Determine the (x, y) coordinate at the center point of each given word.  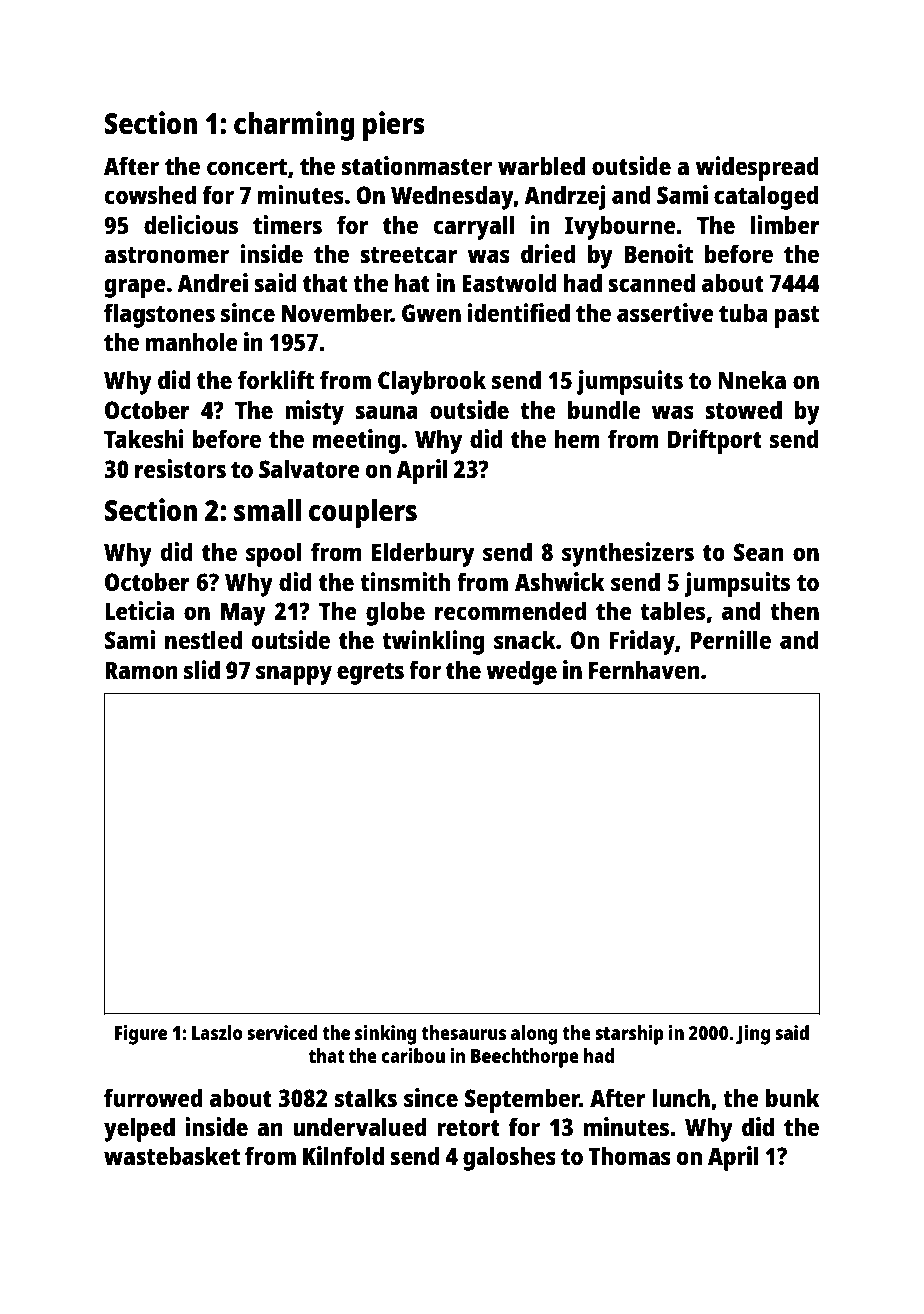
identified (519, 312)
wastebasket (172, 1155)
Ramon (141, 670)
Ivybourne (620, 227)
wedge (521, 672)
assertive (665, 312)
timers (287, 224)
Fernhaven (644, 669)
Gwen (431, 313)
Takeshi (144, 438)
